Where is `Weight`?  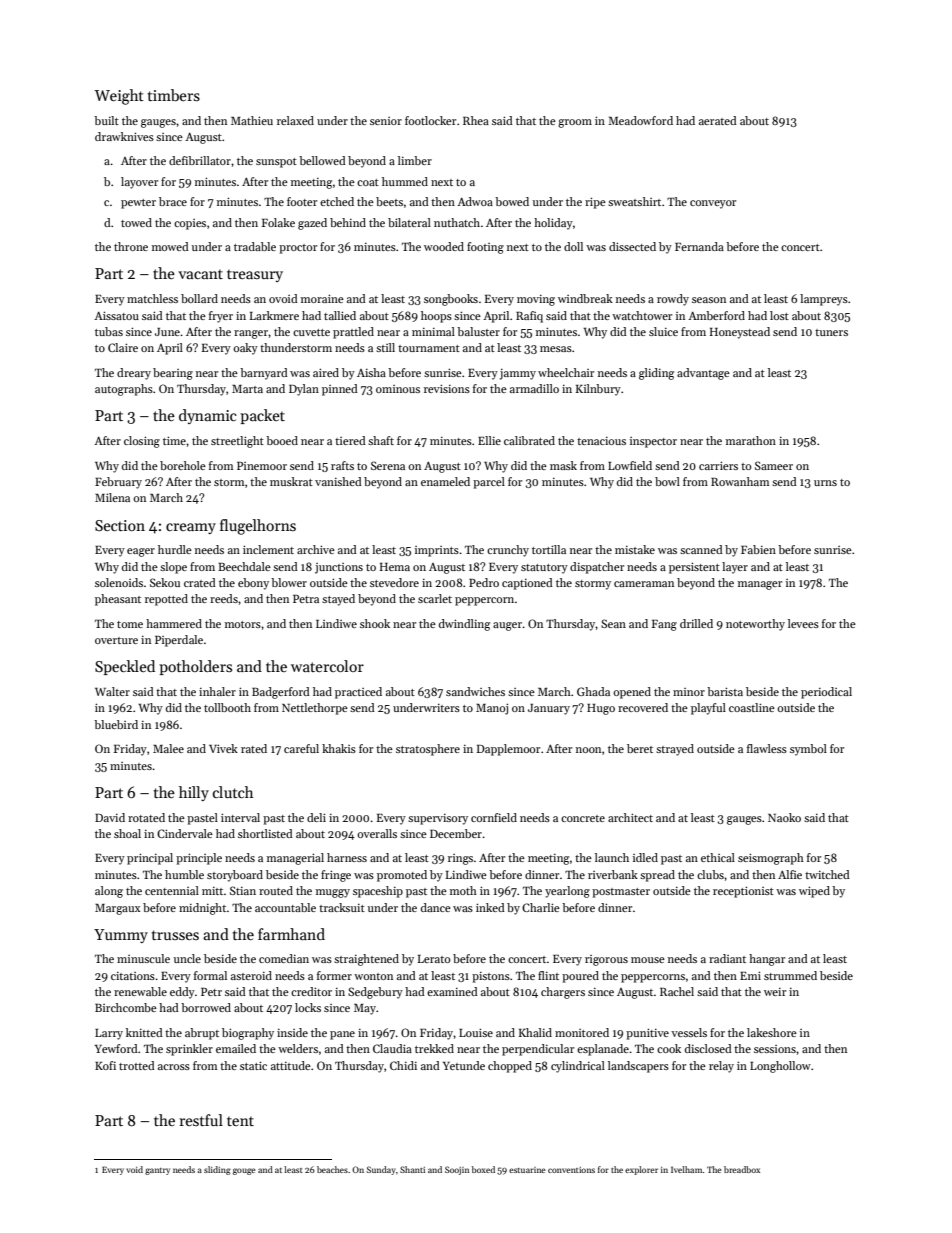
Weight is located at coordinates (119, 97).
